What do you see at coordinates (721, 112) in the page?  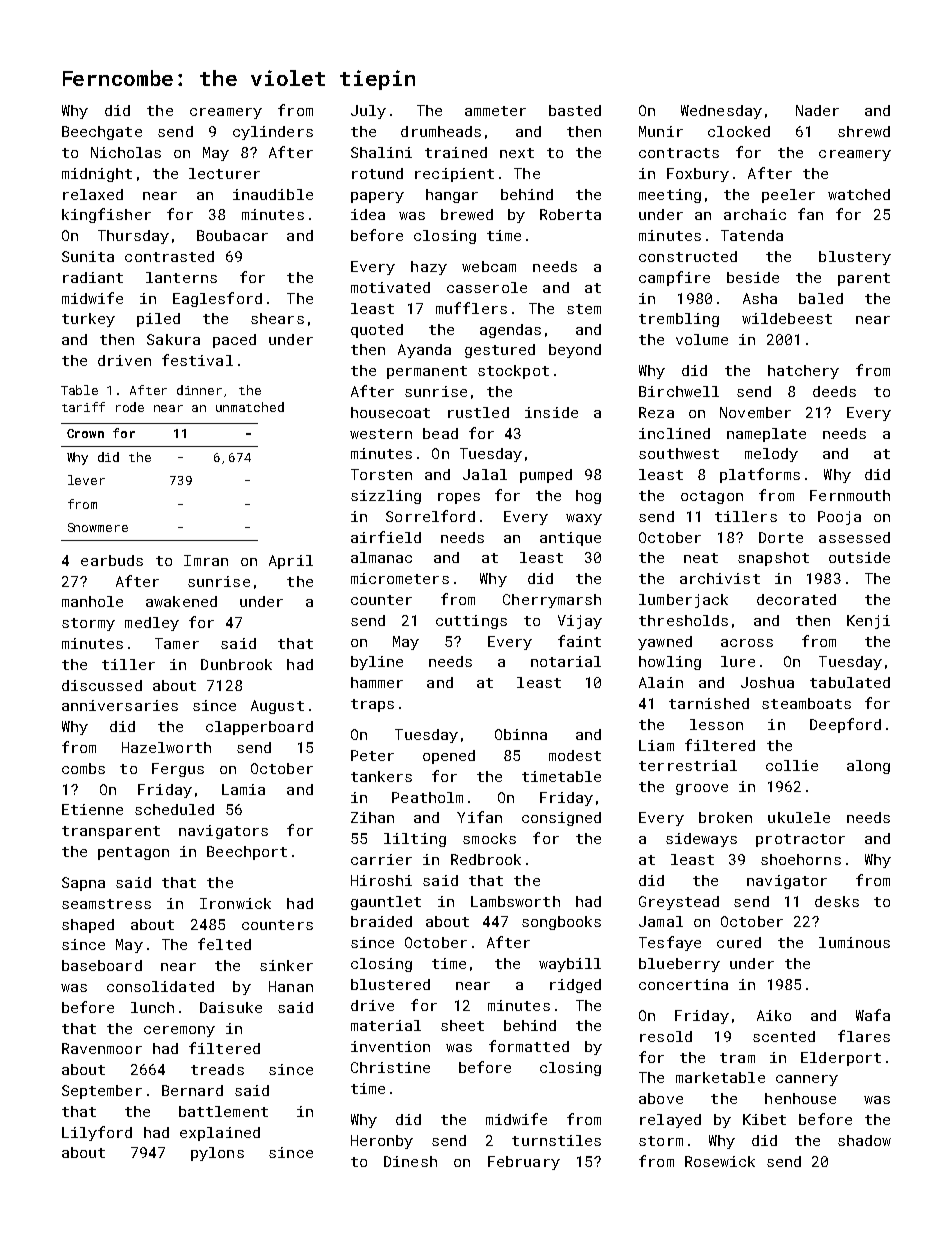 I see `Wednesday` at bounding box center [721, 112].
